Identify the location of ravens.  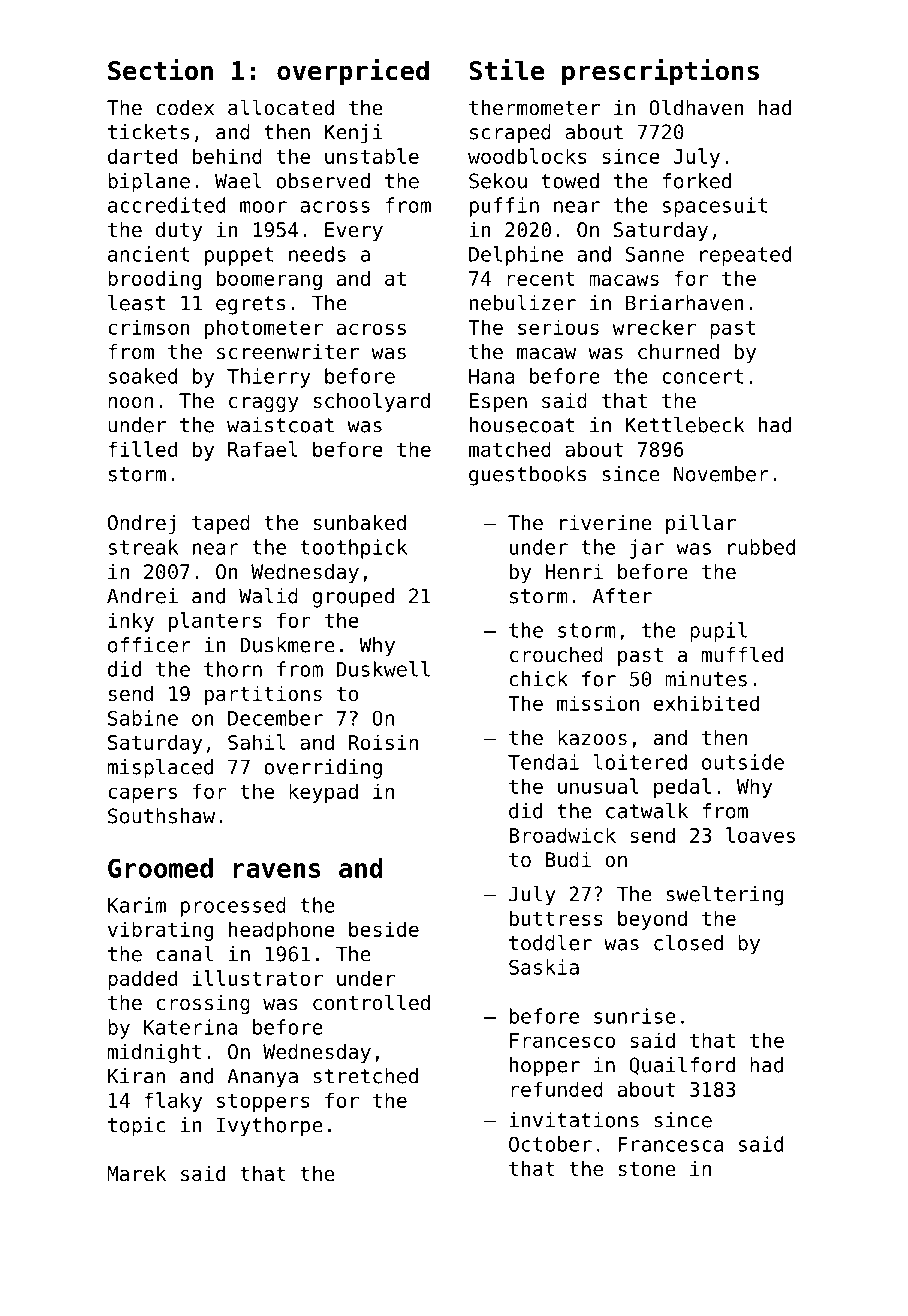
(277, 870).
